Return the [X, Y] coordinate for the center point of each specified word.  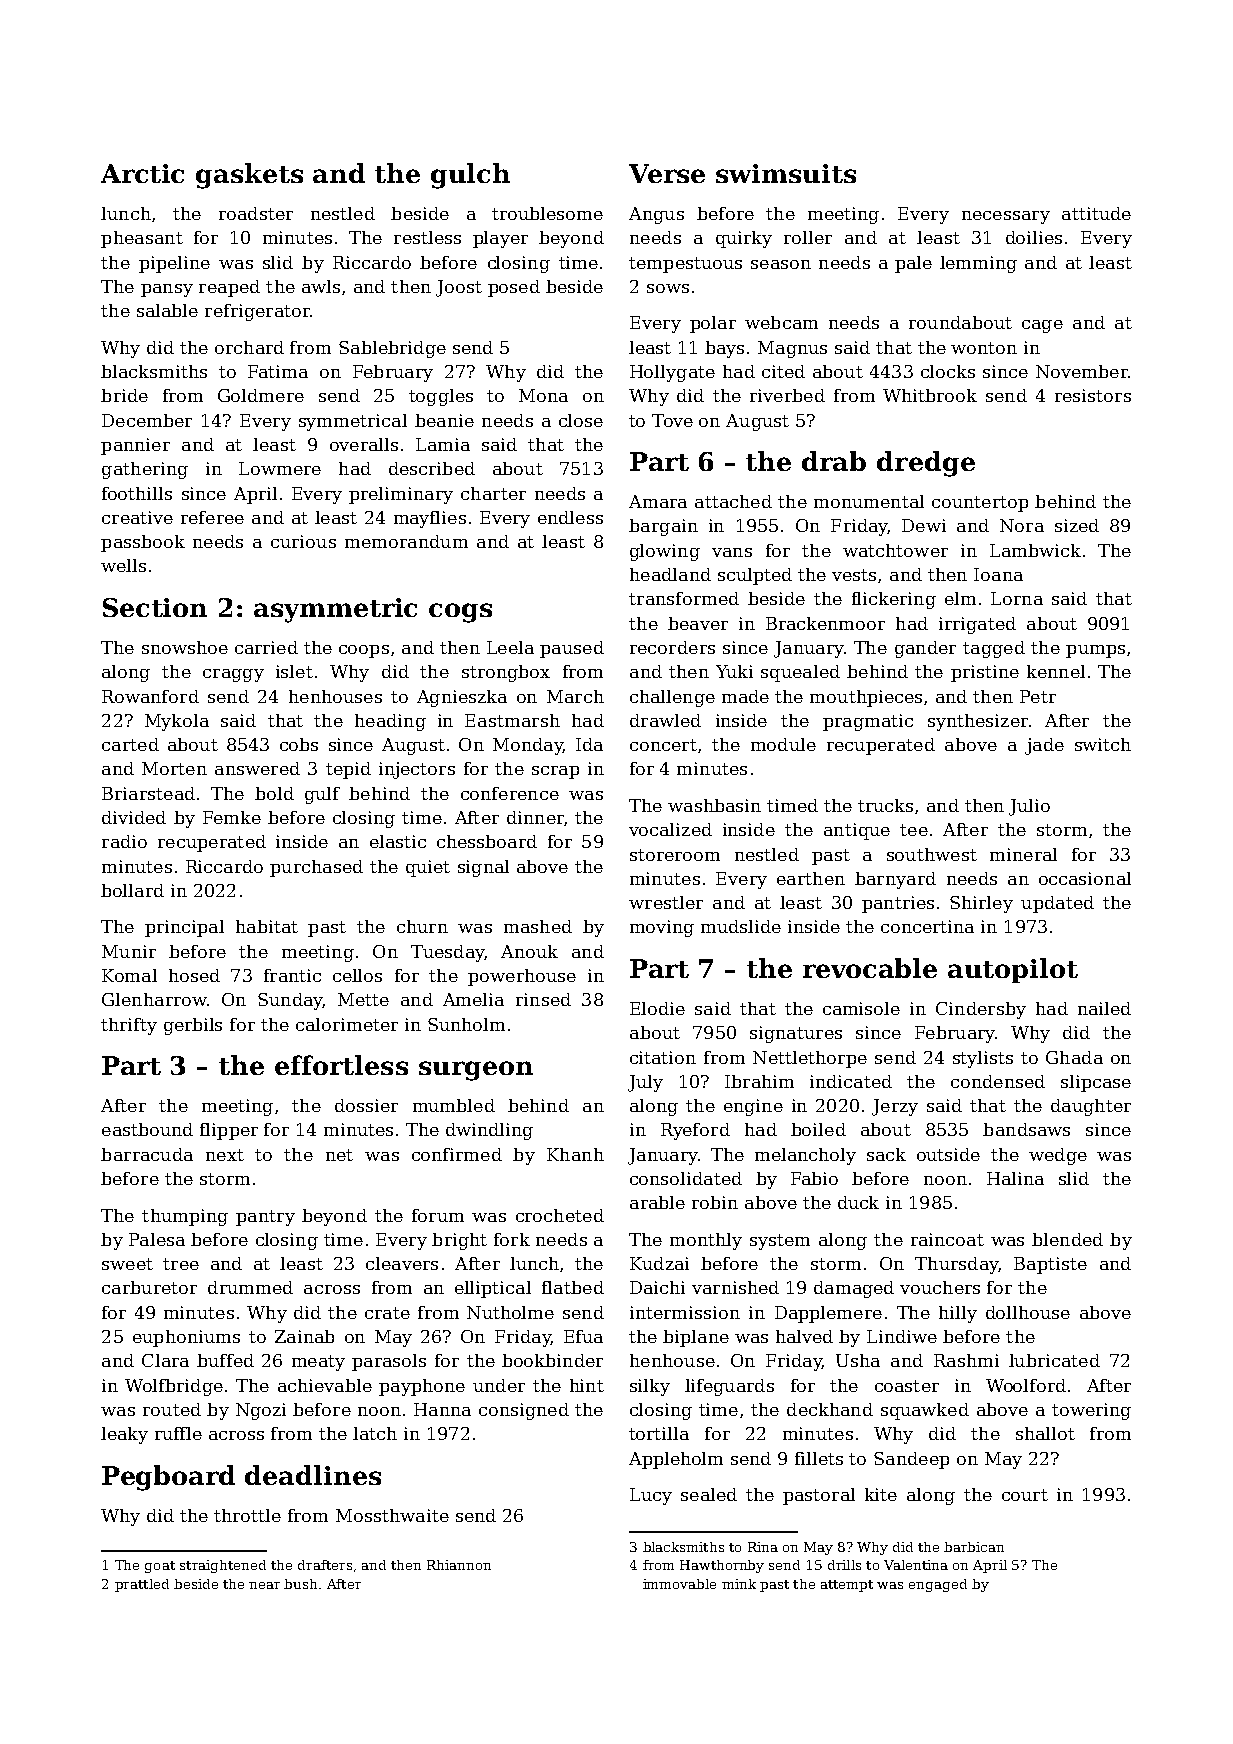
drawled [665, 720]
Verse [667, 173]
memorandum [406, 541]
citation [663, 1057]
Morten [174, 768]
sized [1077, 525]
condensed [998, 1081]
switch [1103, 744]
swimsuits [786, 173]
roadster [256, 213]
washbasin [714, 805]
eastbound [147, 1129]
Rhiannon [459, 1565]
